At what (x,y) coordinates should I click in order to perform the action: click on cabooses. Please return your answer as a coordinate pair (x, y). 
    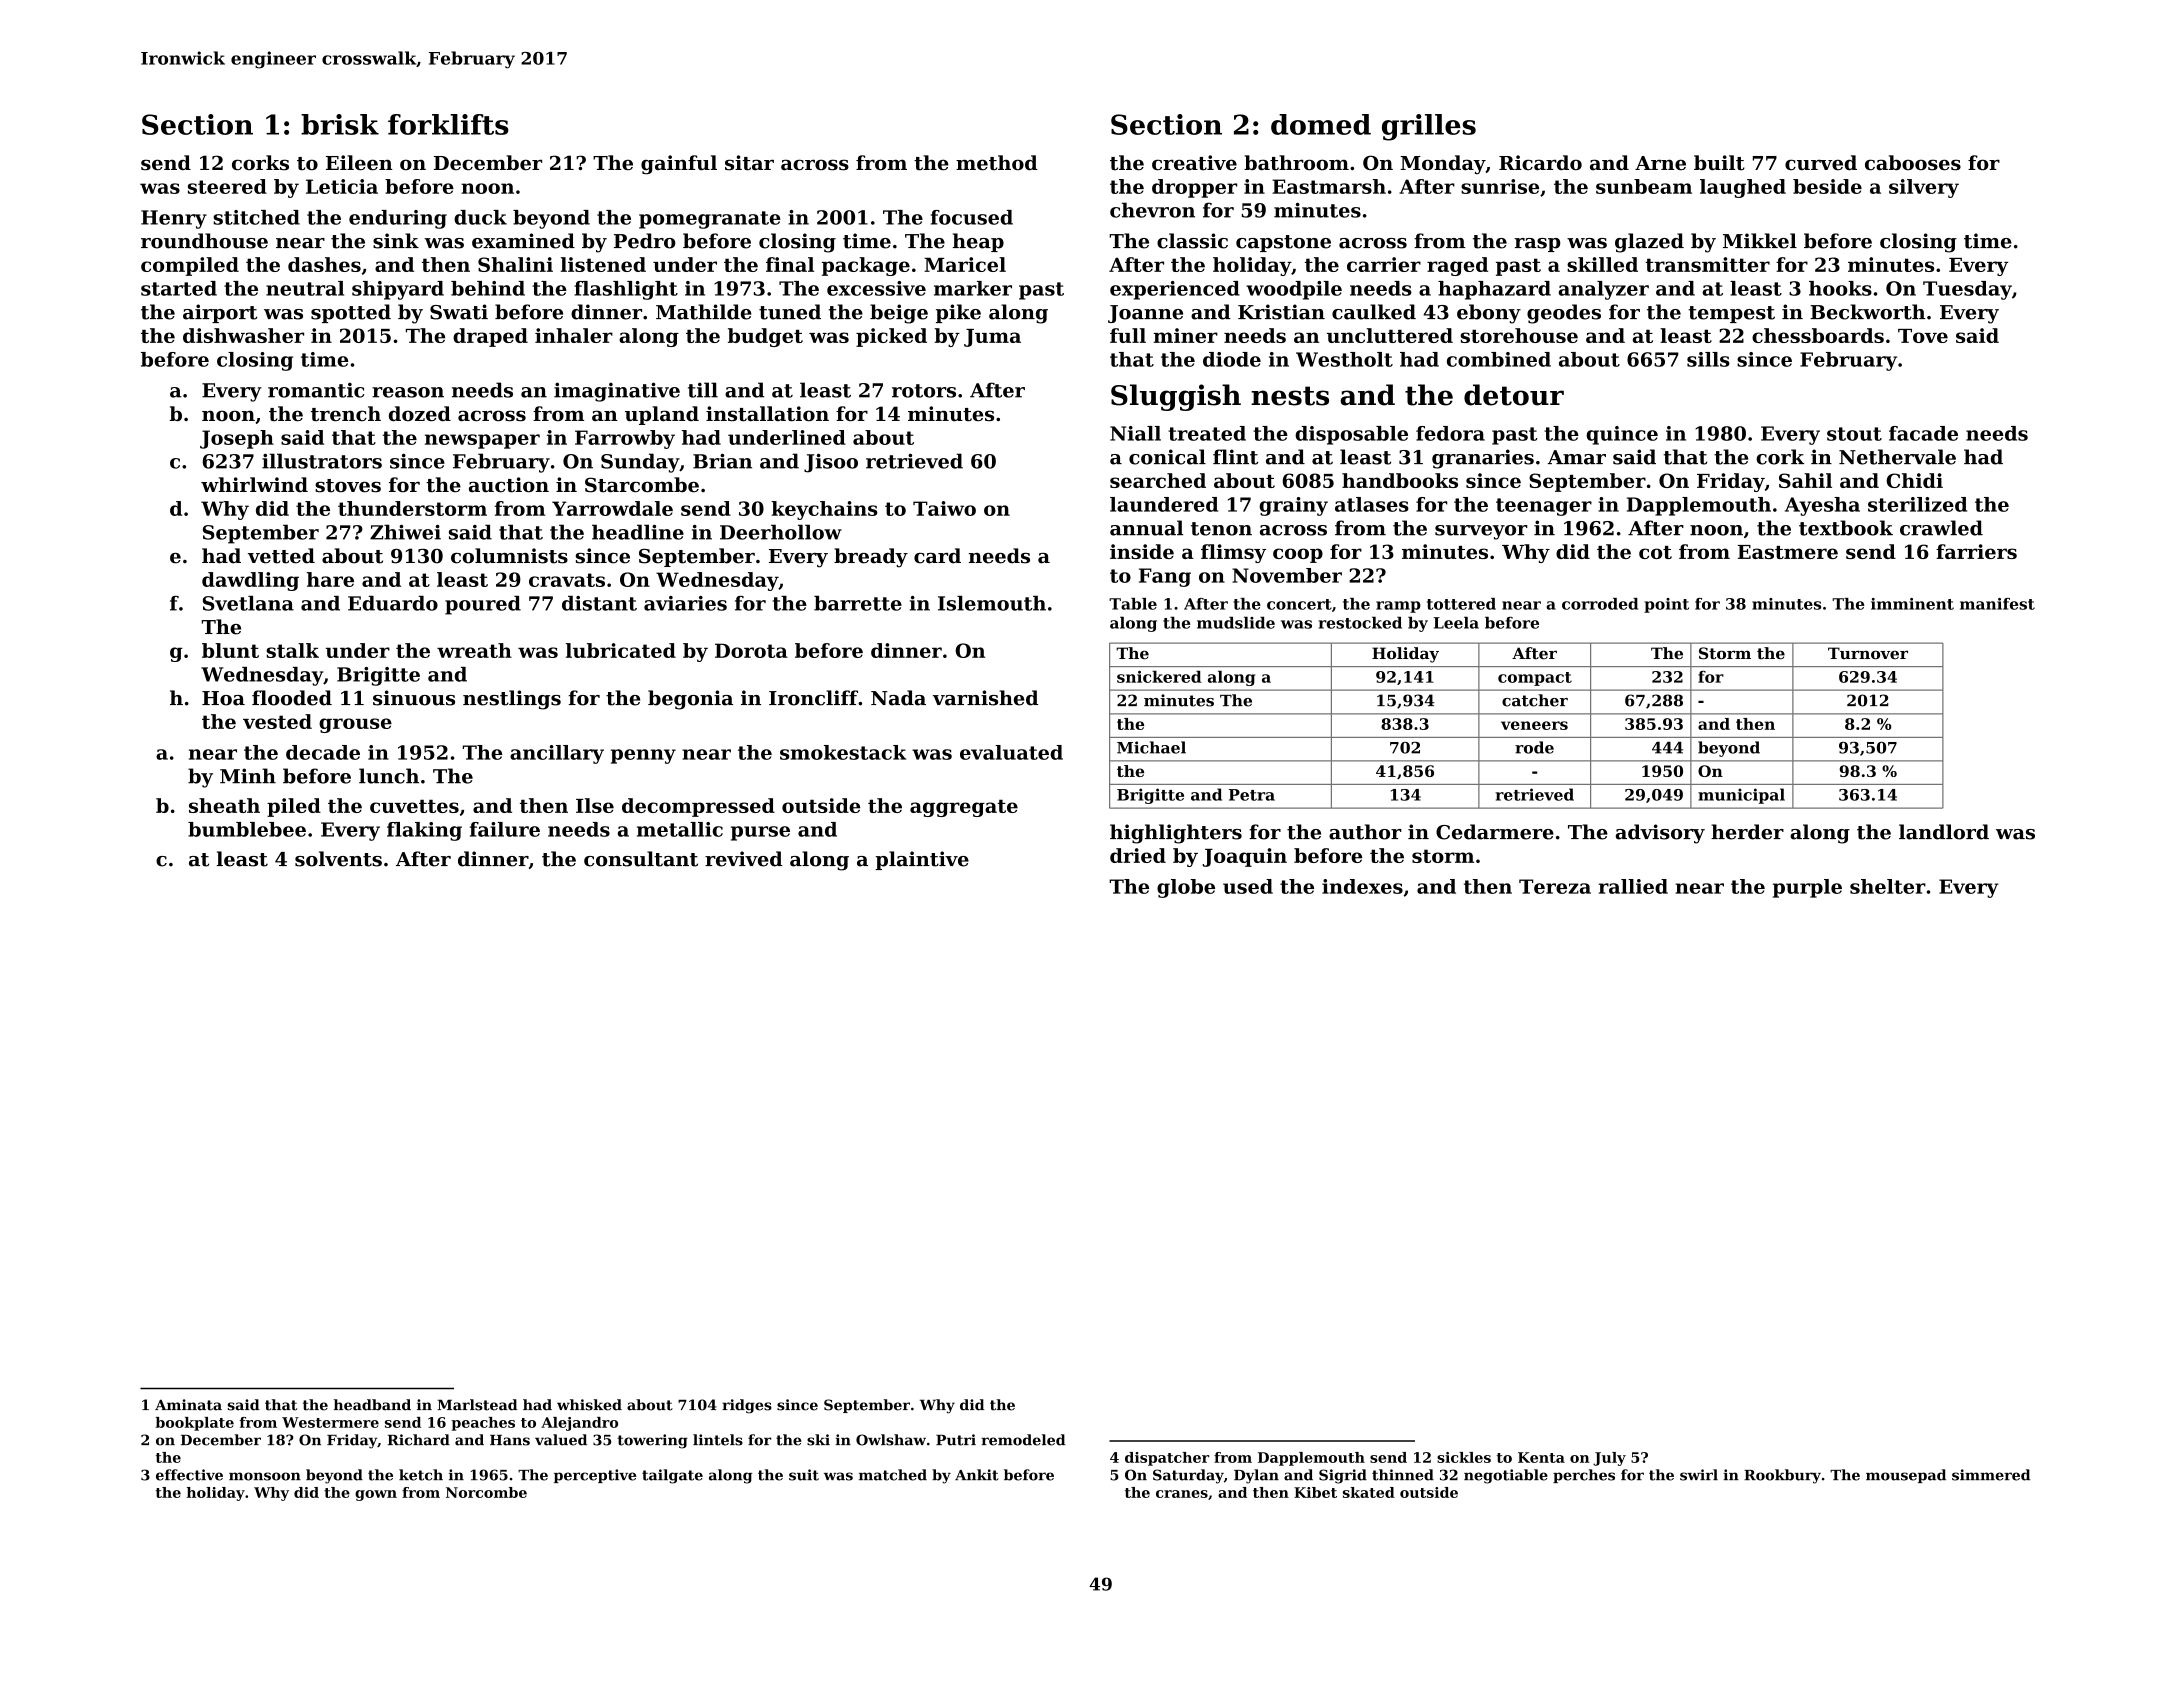
    Looking at the image, I should click on (1913, 163).
